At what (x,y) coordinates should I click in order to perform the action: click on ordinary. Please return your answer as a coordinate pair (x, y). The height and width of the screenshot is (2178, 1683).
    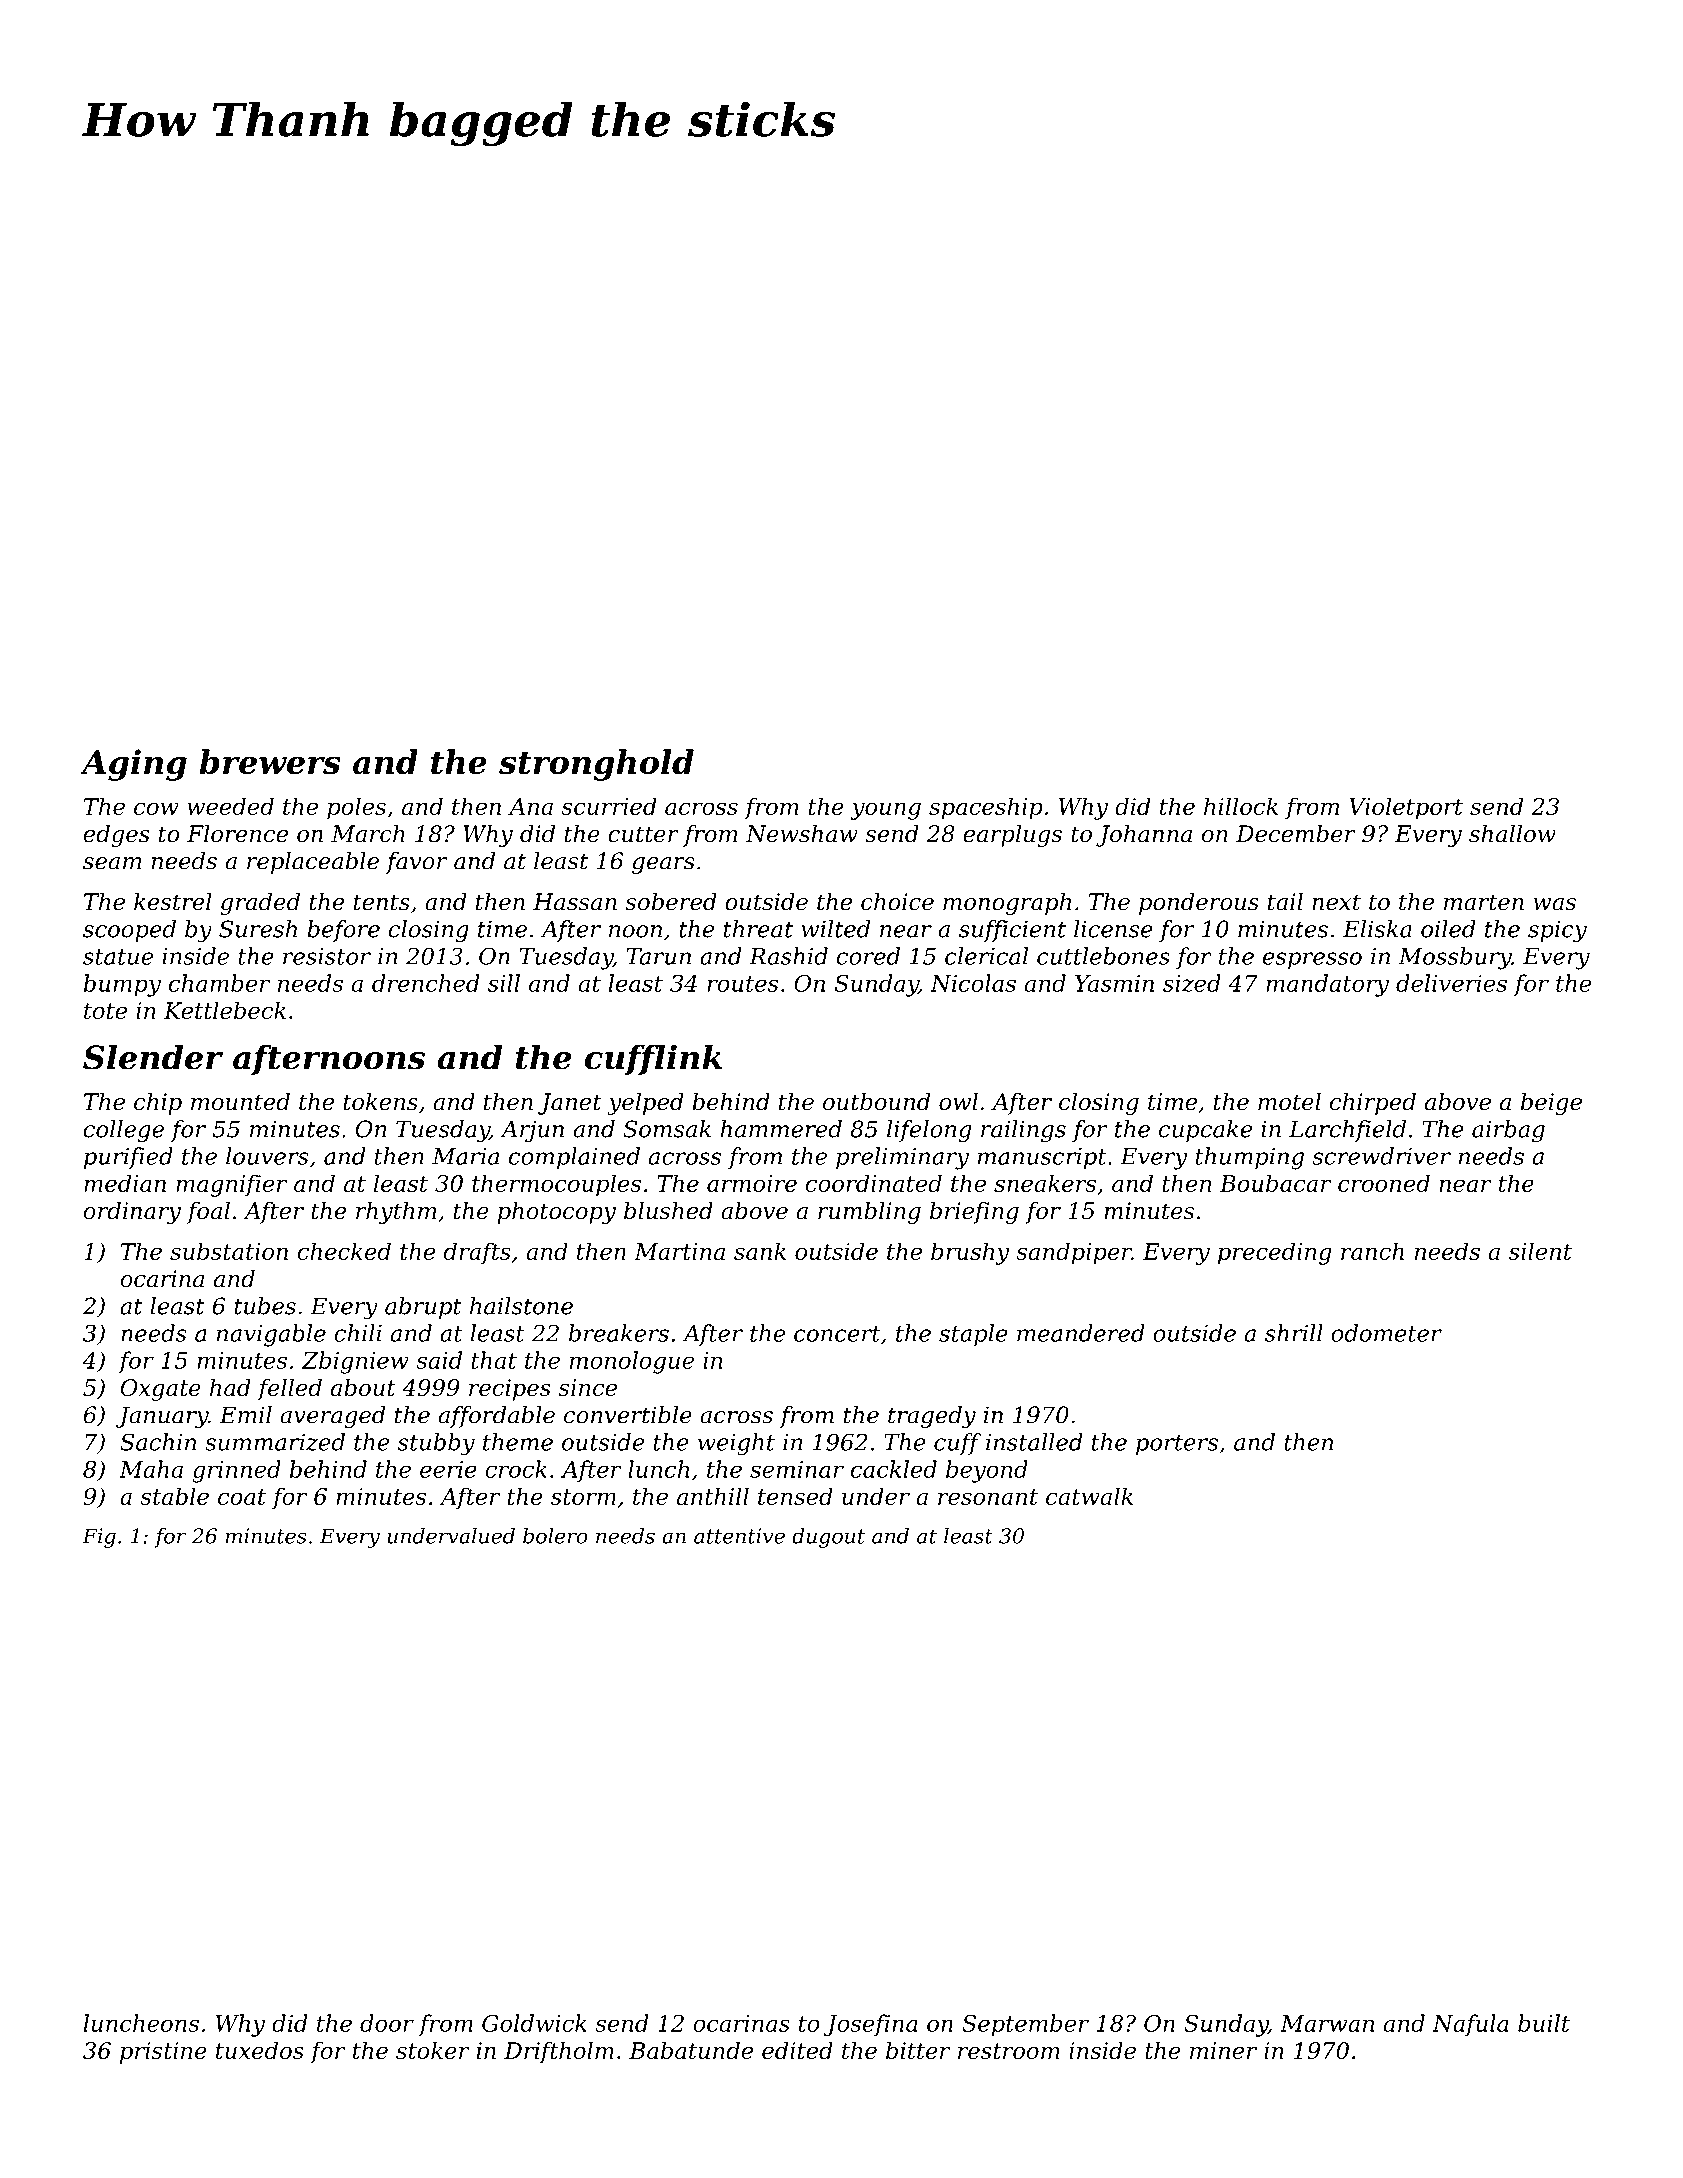
    Looking at the image, I should click on (132, 1213).
